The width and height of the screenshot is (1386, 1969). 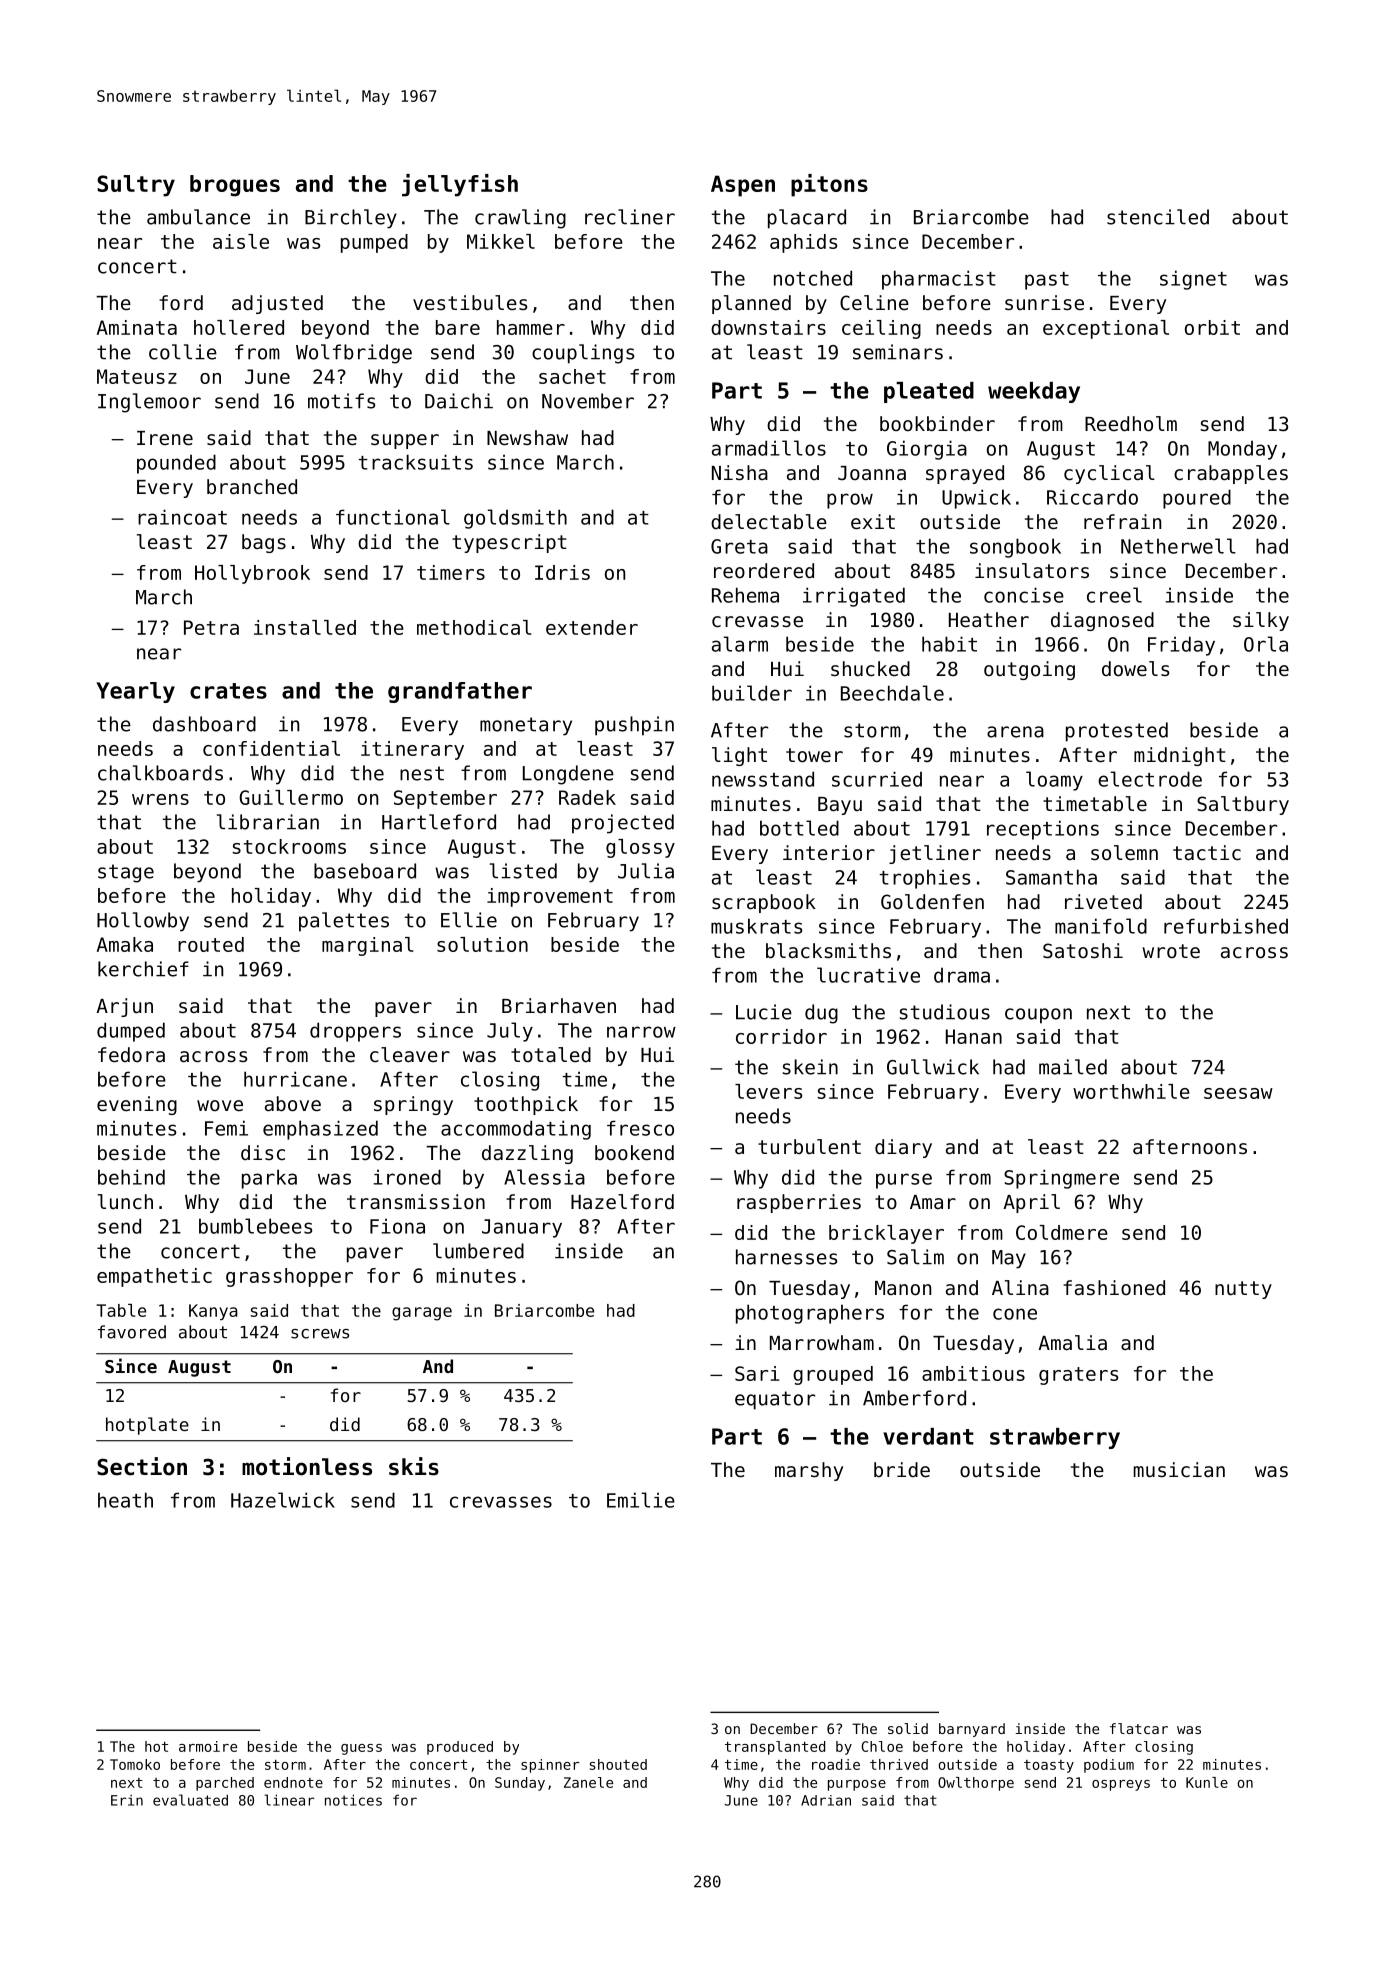 I want to click on cyclical, so click(x=1109, y=474).
